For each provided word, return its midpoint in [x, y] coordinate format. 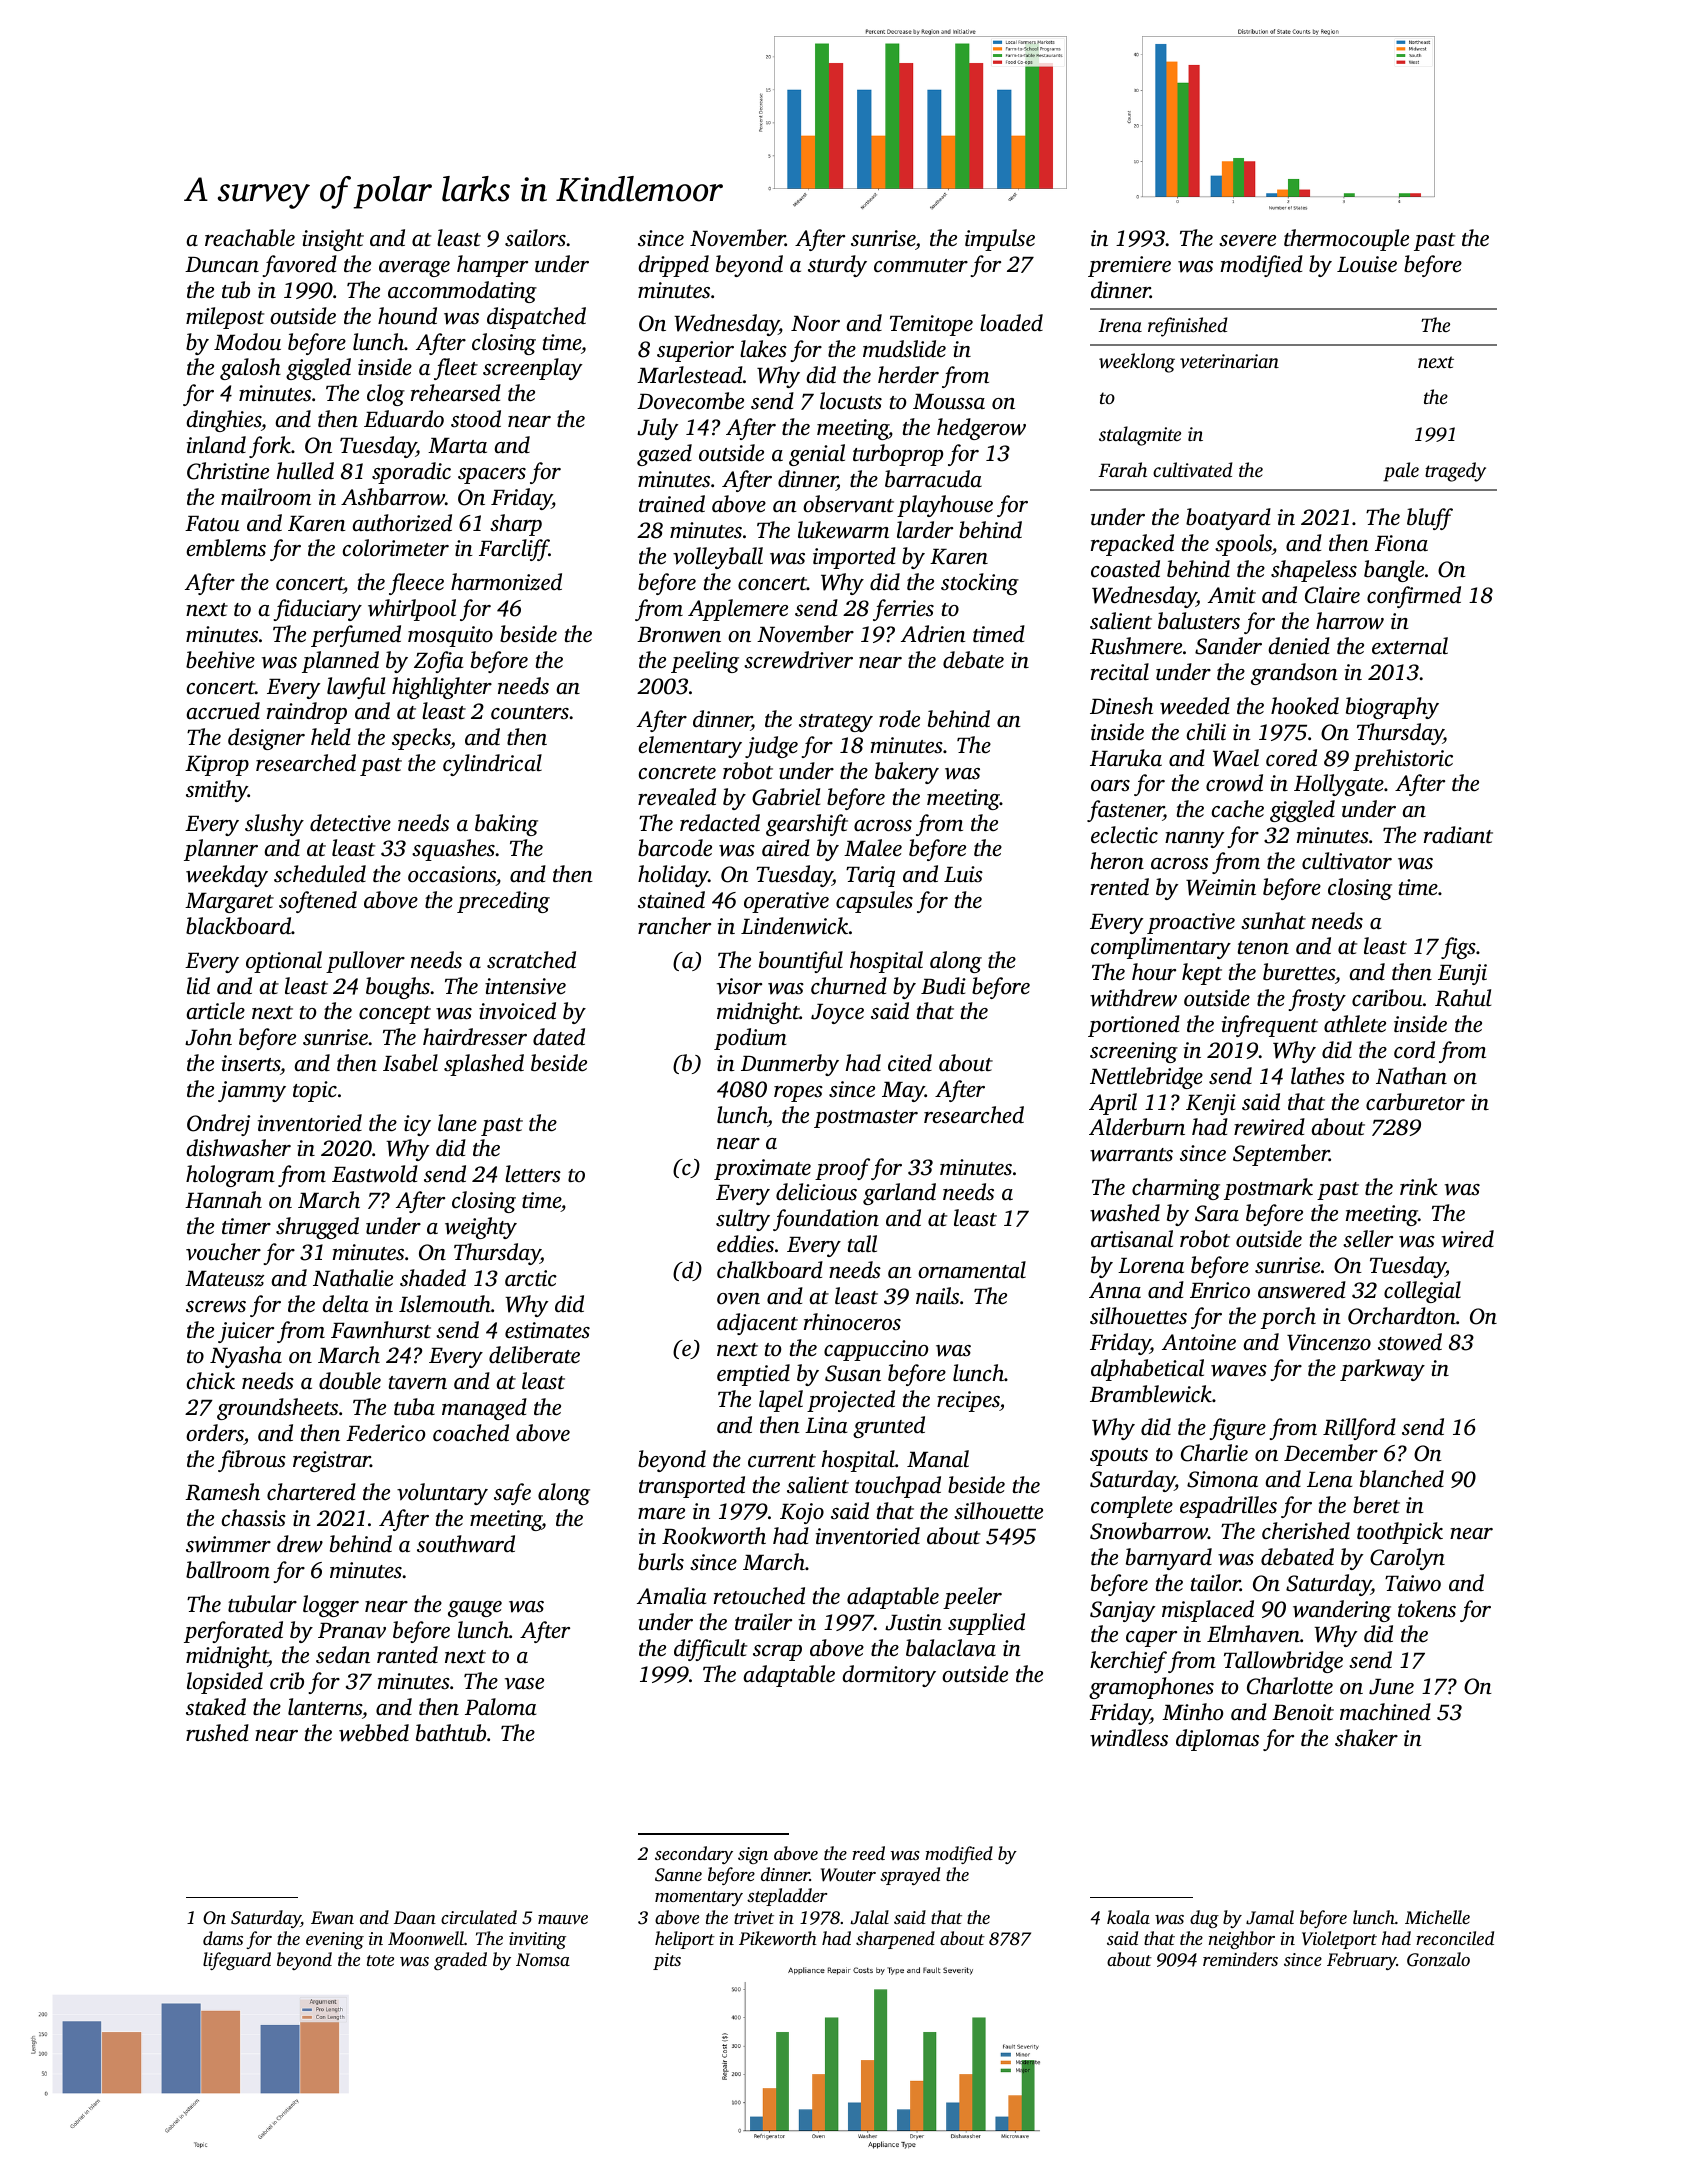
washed [1125, 1213]
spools [1243, 545]
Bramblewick [1151, 1394]
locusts [851, 401]
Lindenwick [794, 926]
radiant [1458, 835]
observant [848, 504]
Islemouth [445, 1304]
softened [318, 902]
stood [476, 419]
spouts [1119, 1457]
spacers [492, 476]
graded [460, 1961]
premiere [1129, 266]
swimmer [228, 1544]
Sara [1217, 1213]
